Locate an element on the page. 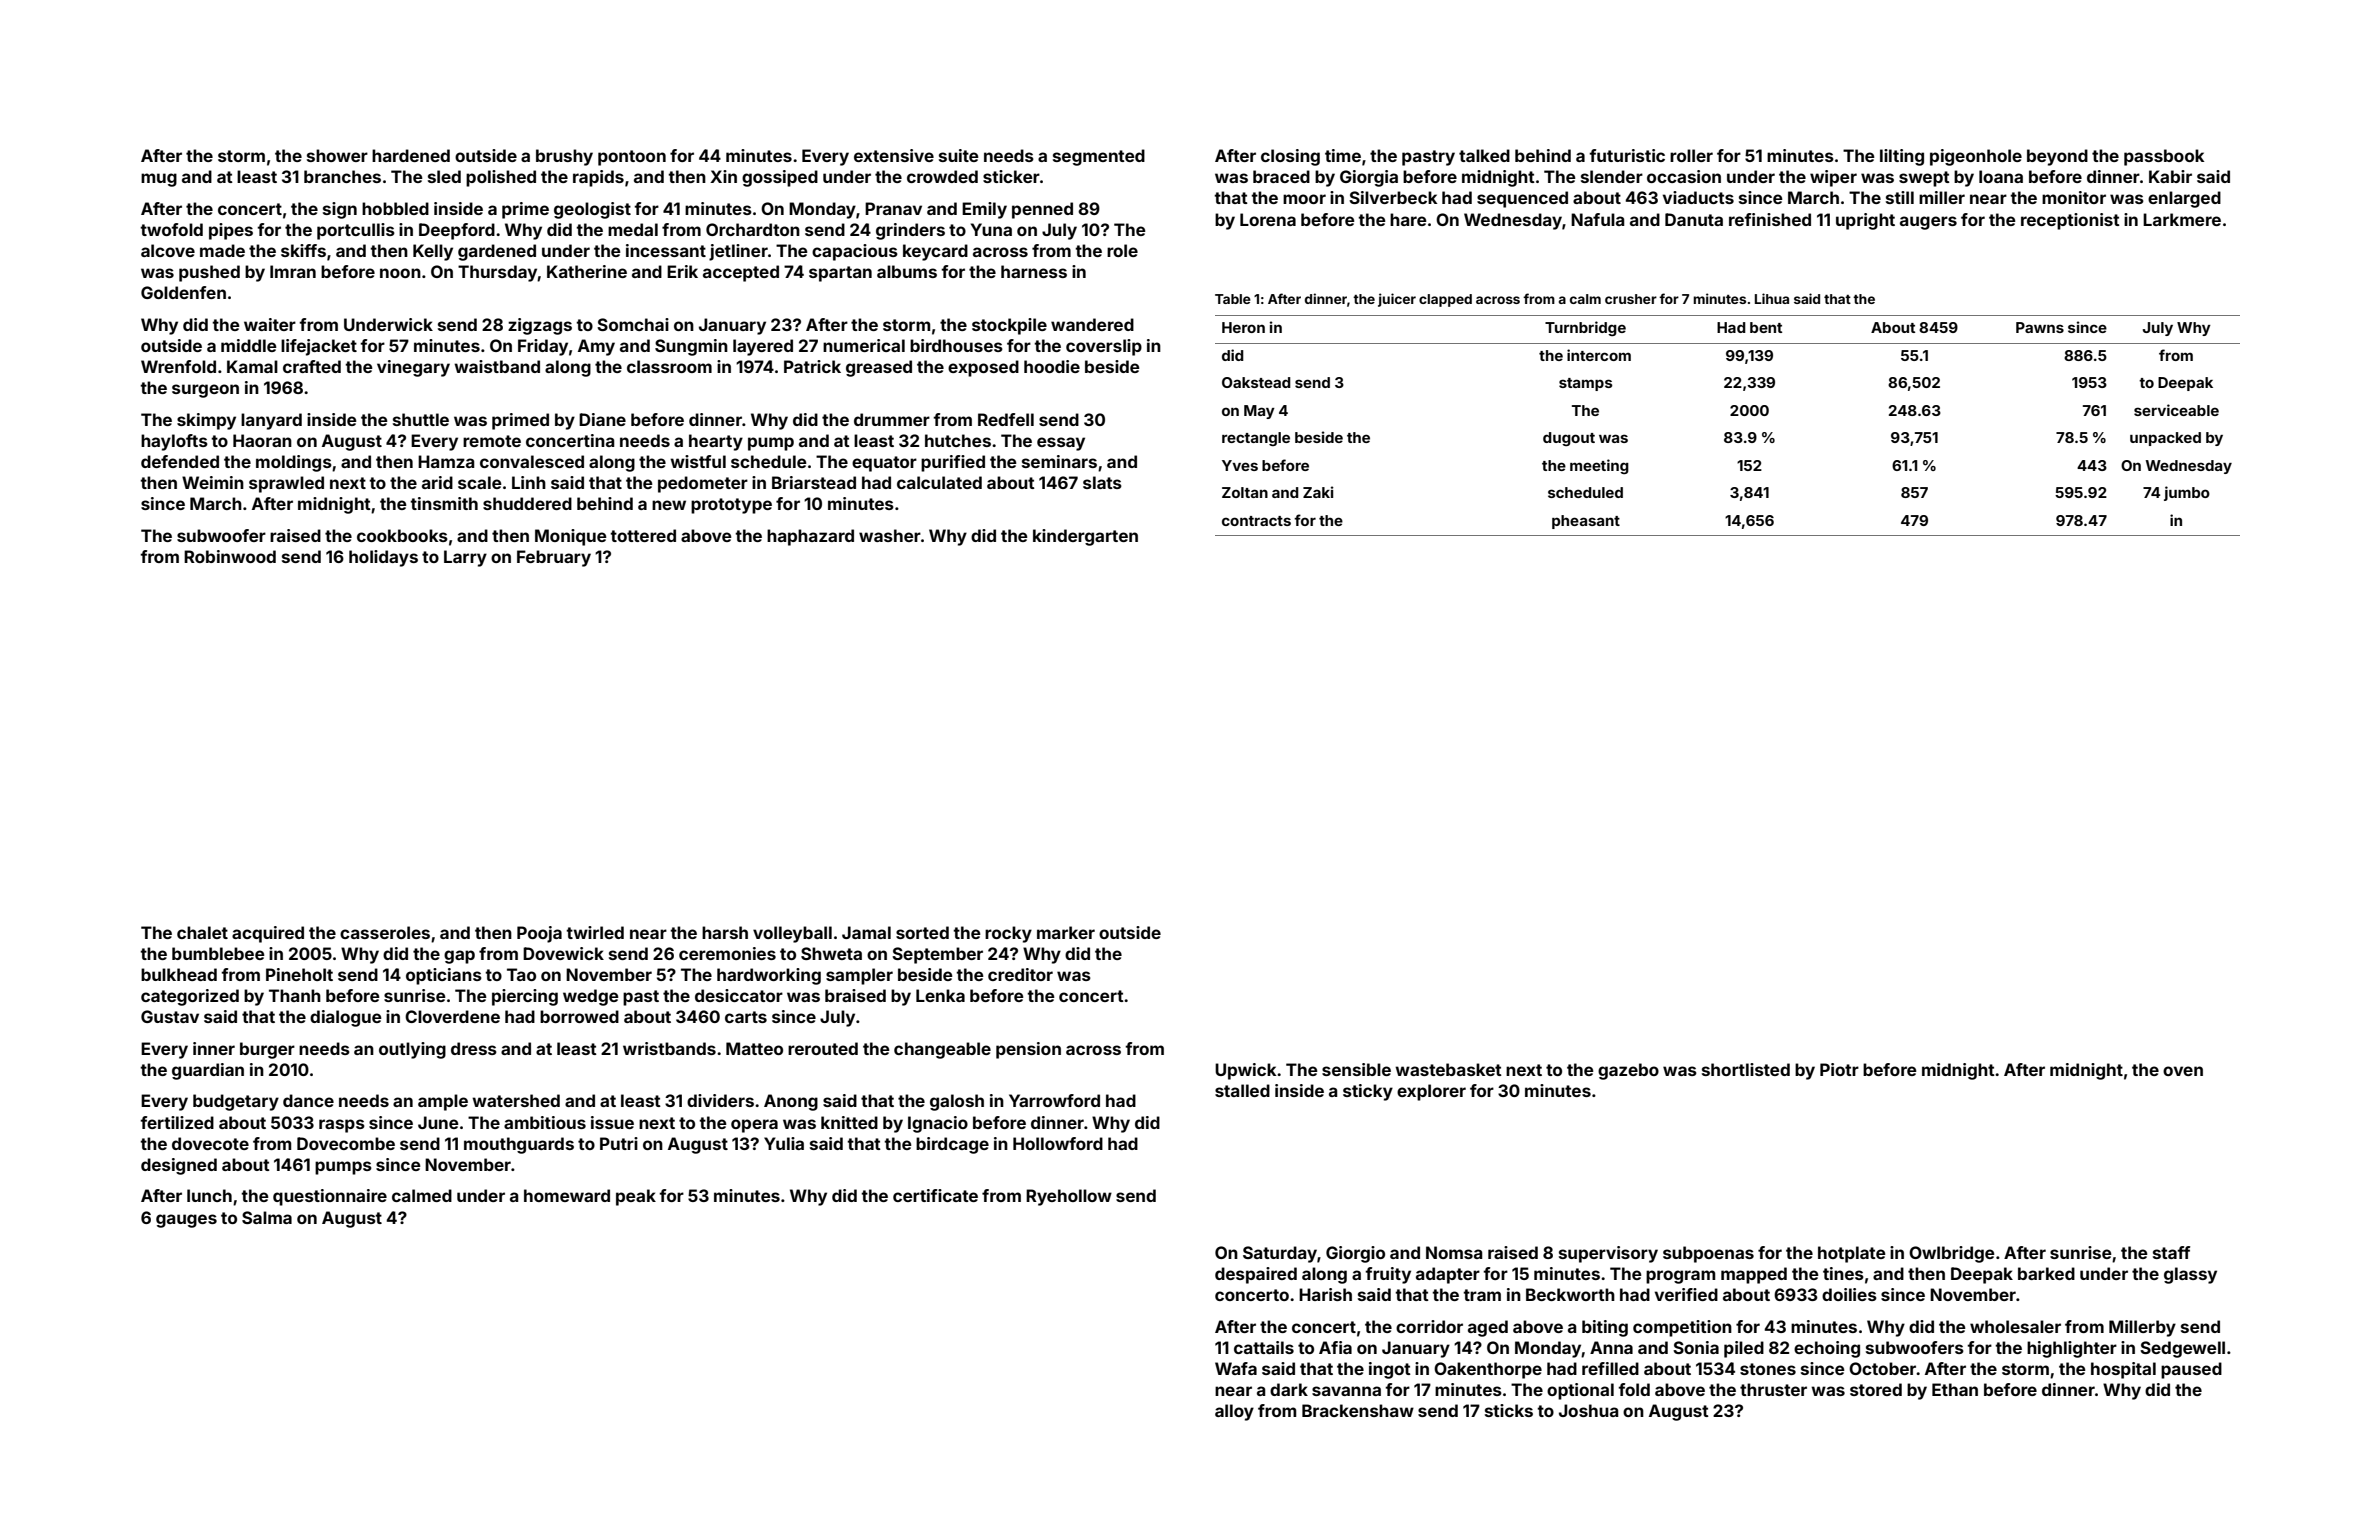 The image size is (2380, 1540). shower is located at coordinates (337, 155).
